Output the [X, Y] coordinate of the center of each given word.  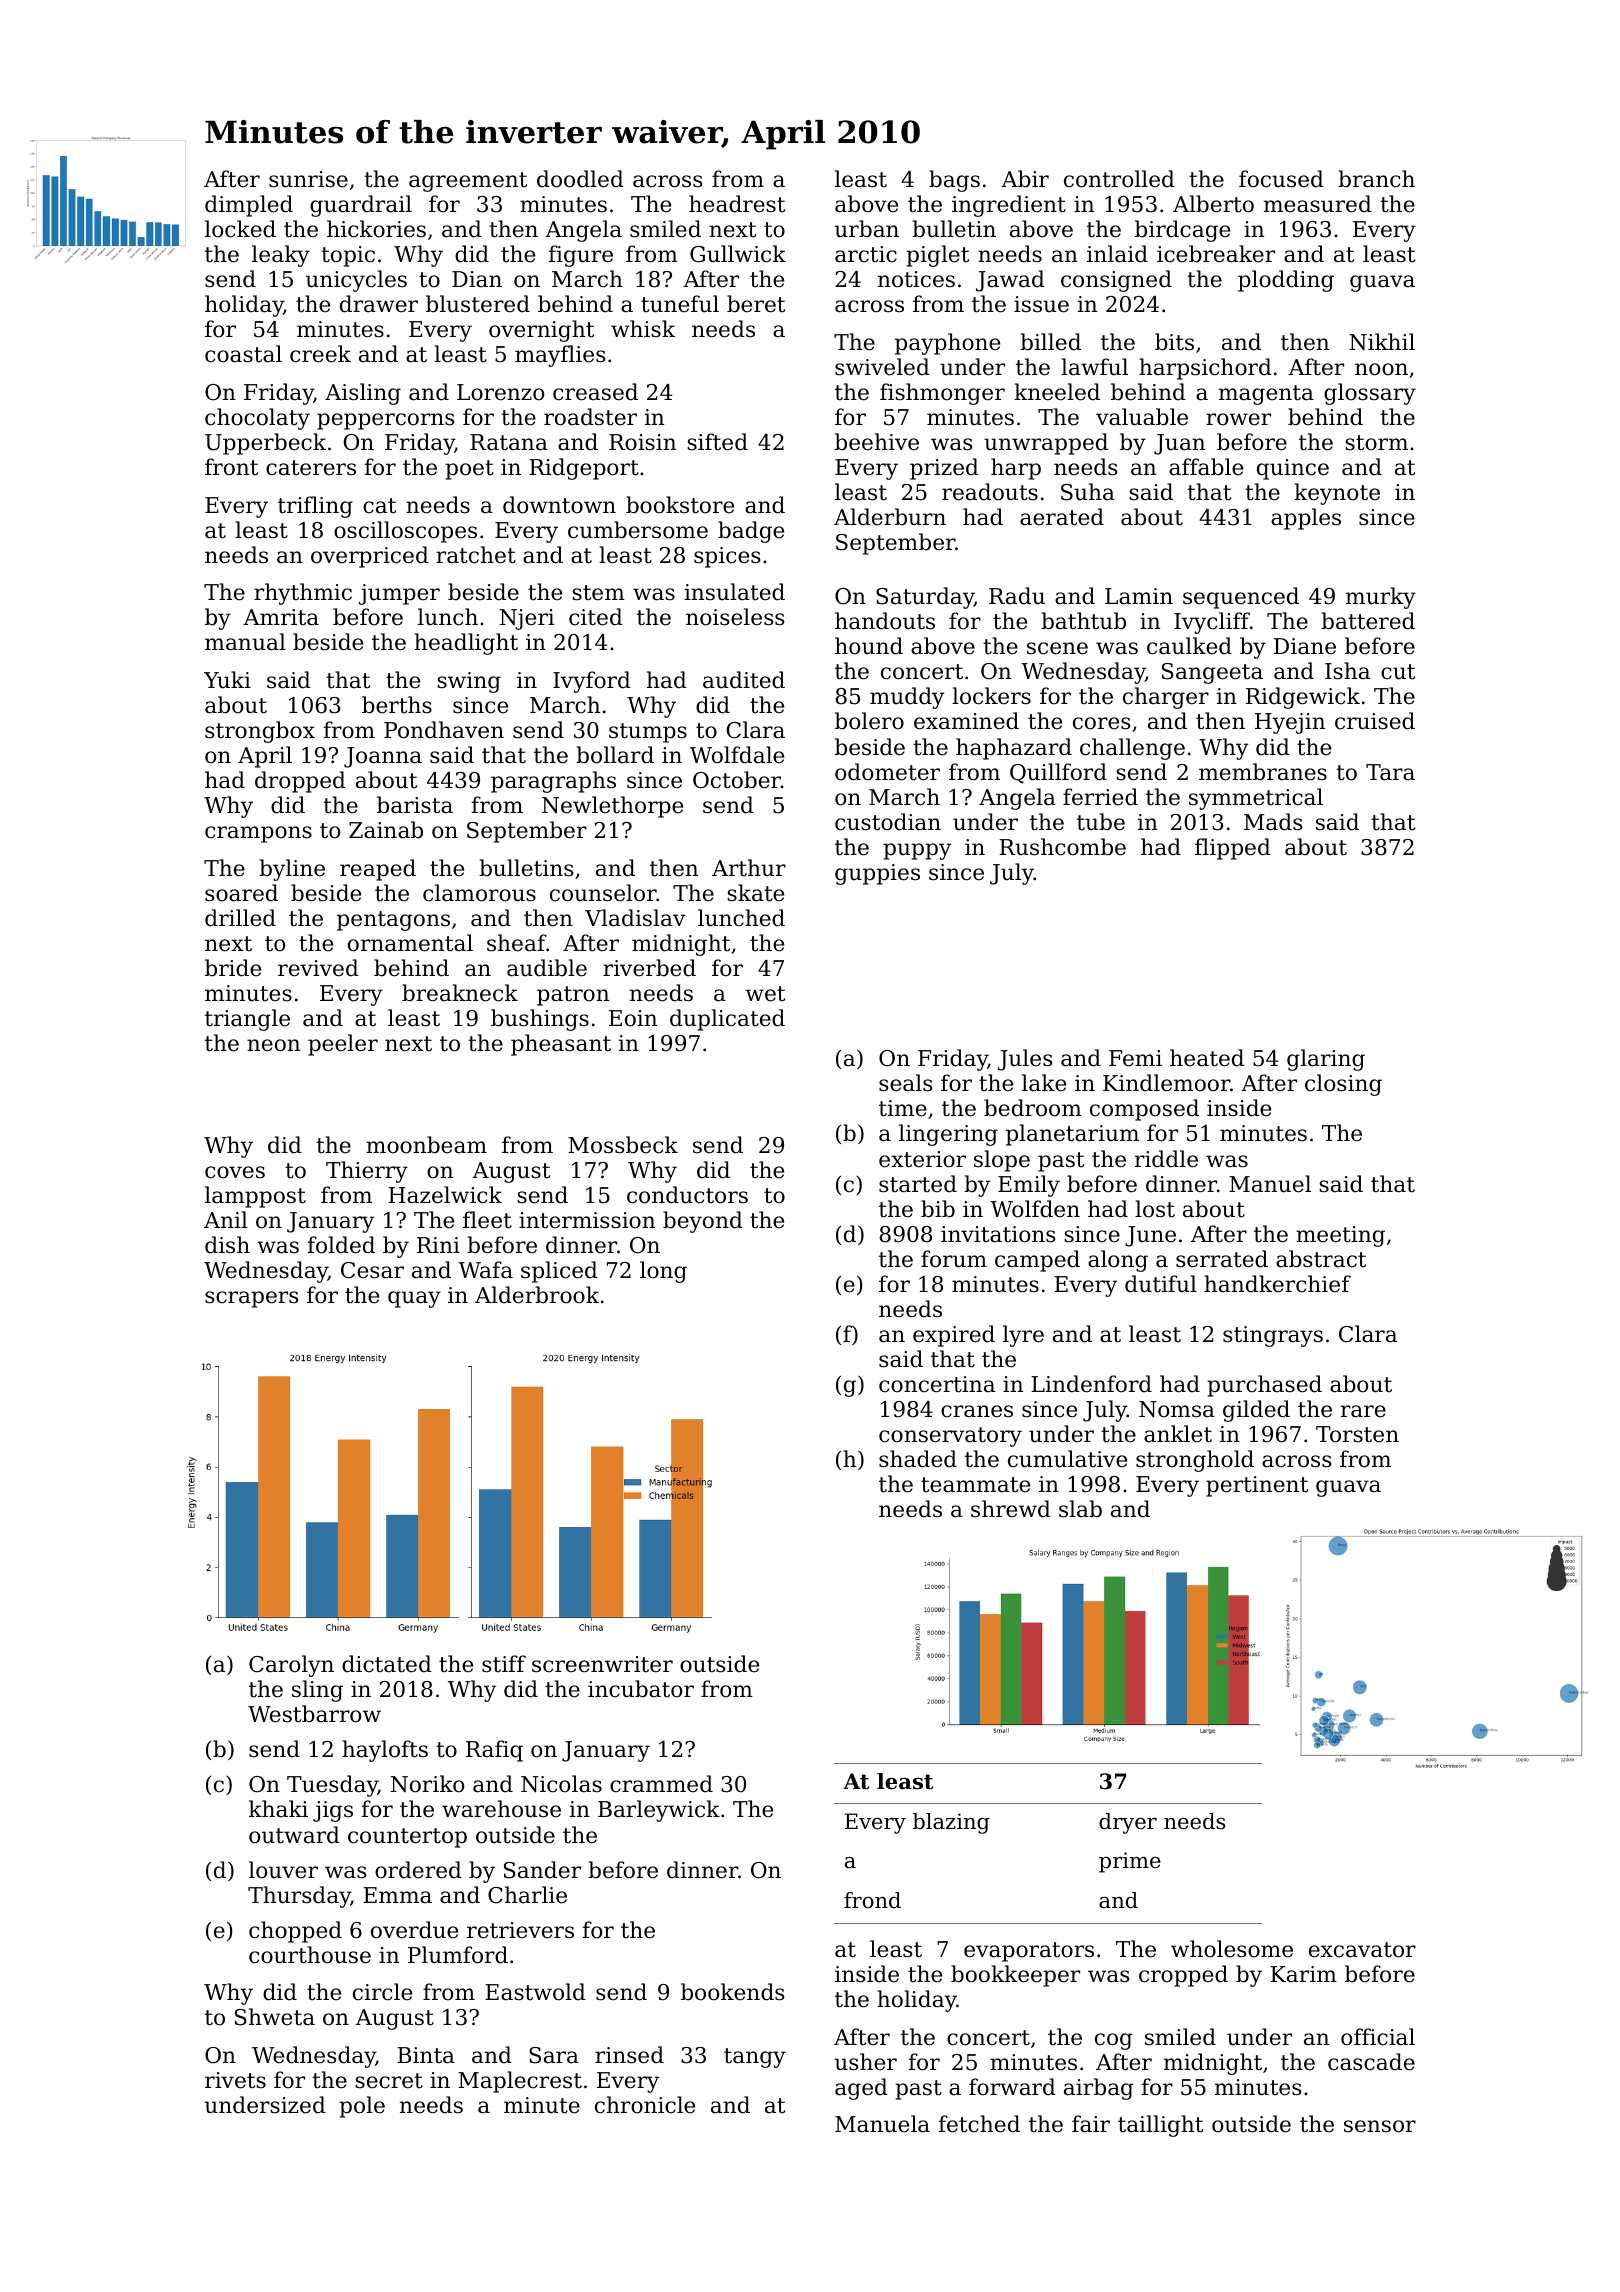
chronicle [645, 2105]
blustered [478, 304]
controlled [1119, 179]
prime [1130, 1862]
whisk [643, 329]
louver [283, 1870]
